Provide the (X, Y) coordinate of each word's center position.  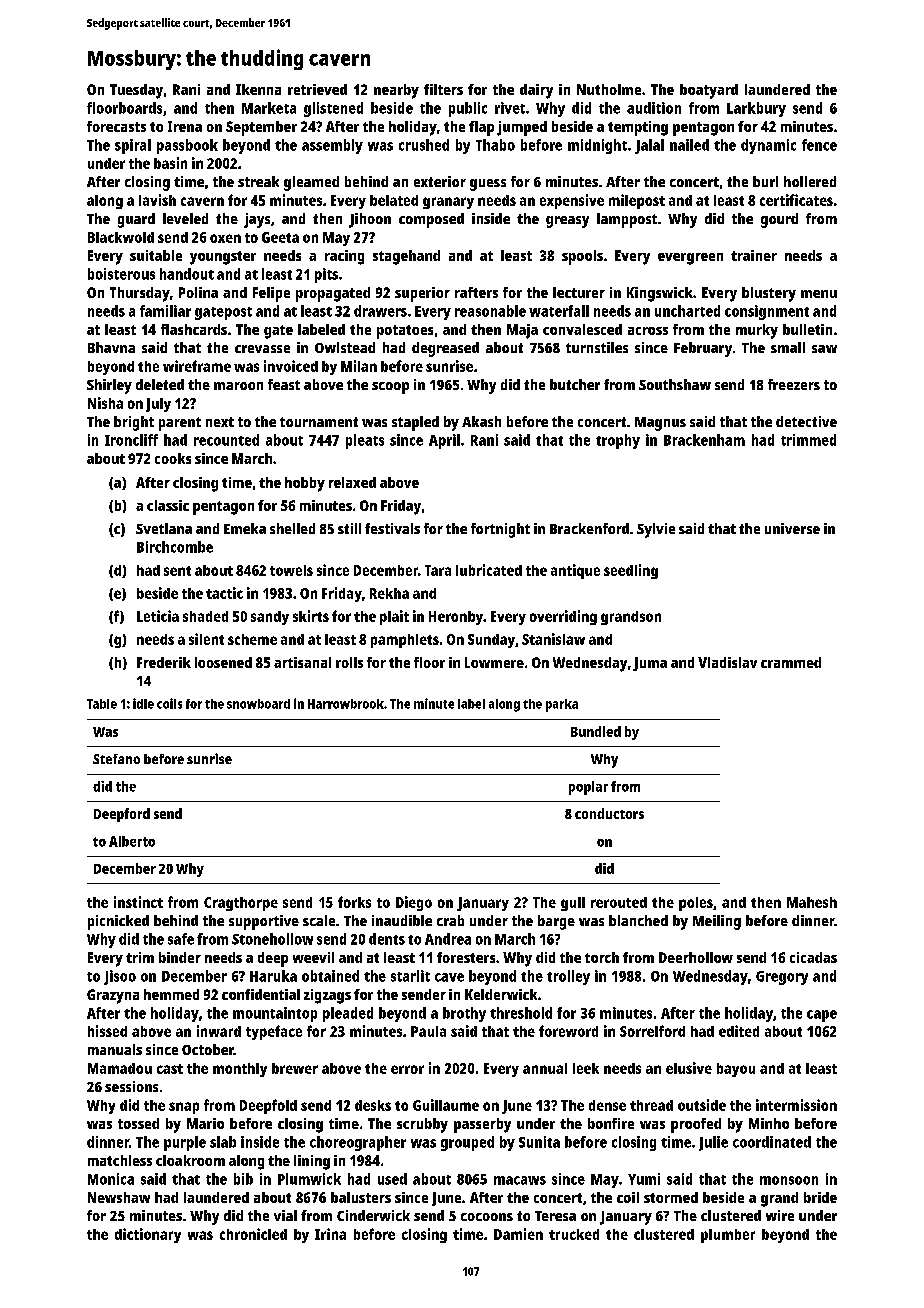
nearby (396, 91)
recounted (226, 440)
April (444, 441)
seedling (631, 571)
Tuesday (136, 91)
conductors (609, 813)
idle (143, 703)
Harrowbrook (346, 704)
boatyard (709, 91)
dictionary (148, 1235)
